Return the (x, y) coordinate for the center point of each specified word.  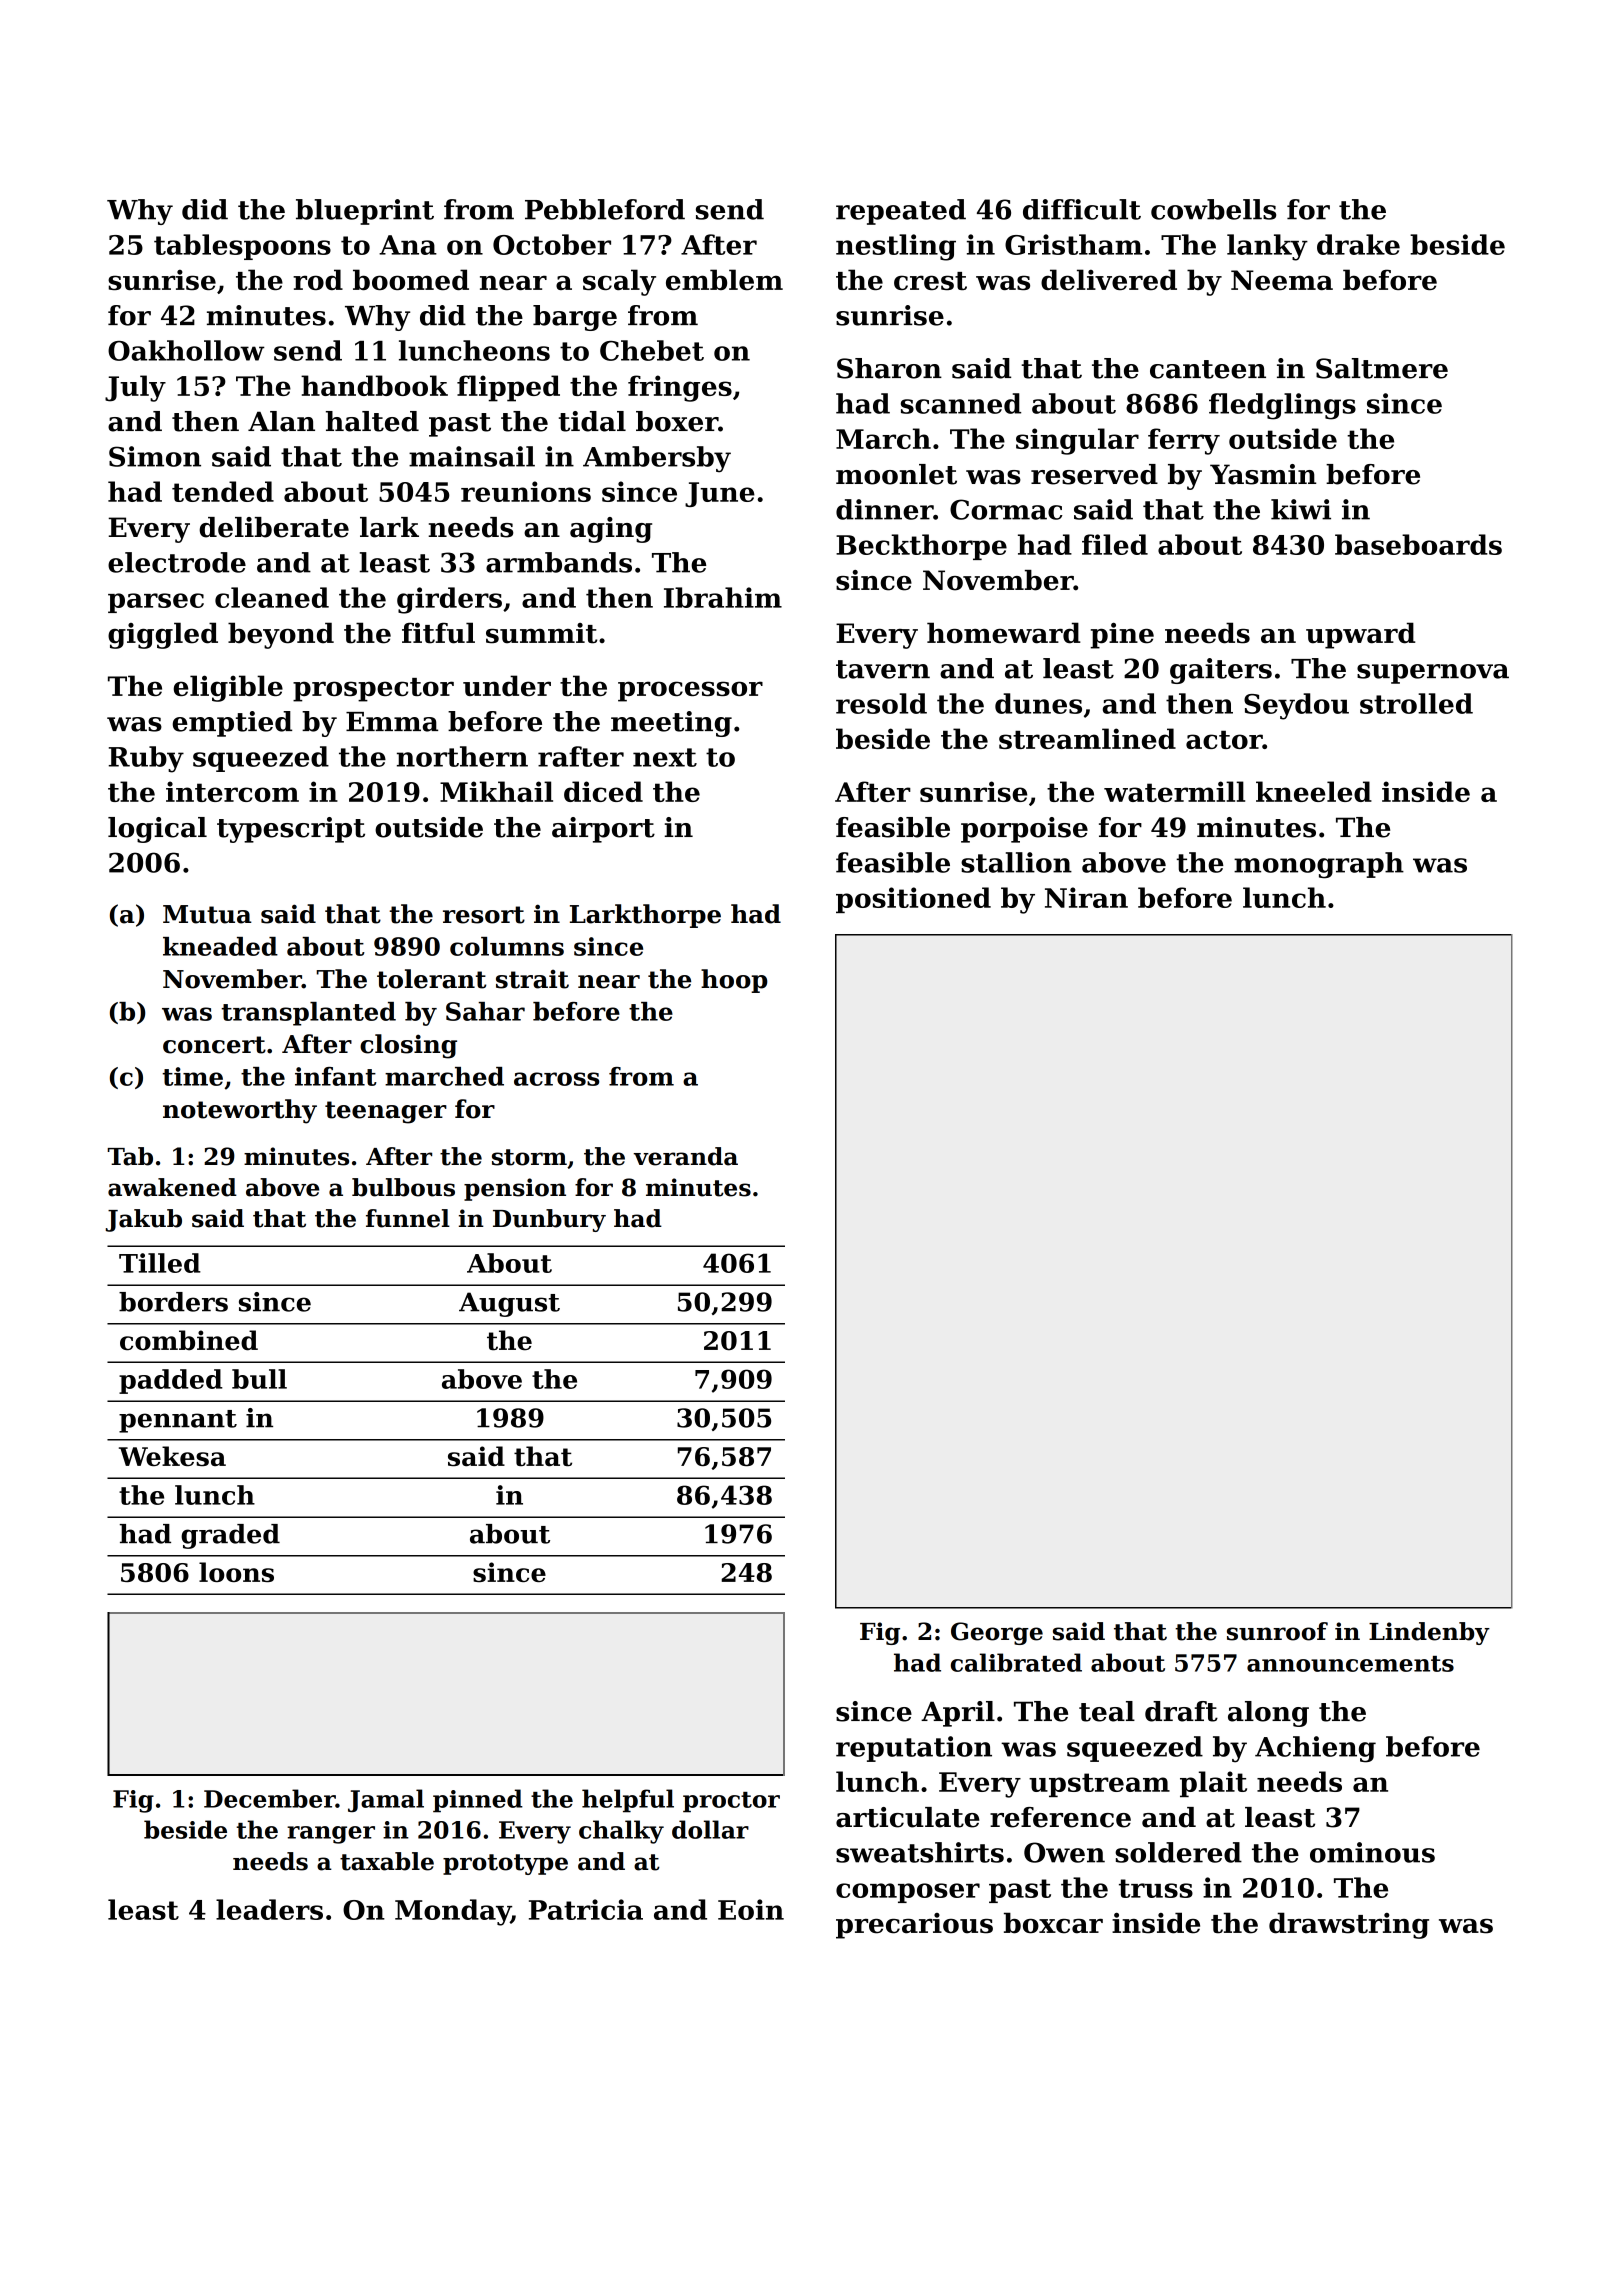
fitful (438, 633)
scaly (619, 282)
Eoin (751, 1909)
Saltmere (1382, 368)
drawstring (1349, 1925)
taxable (387, 1861)
